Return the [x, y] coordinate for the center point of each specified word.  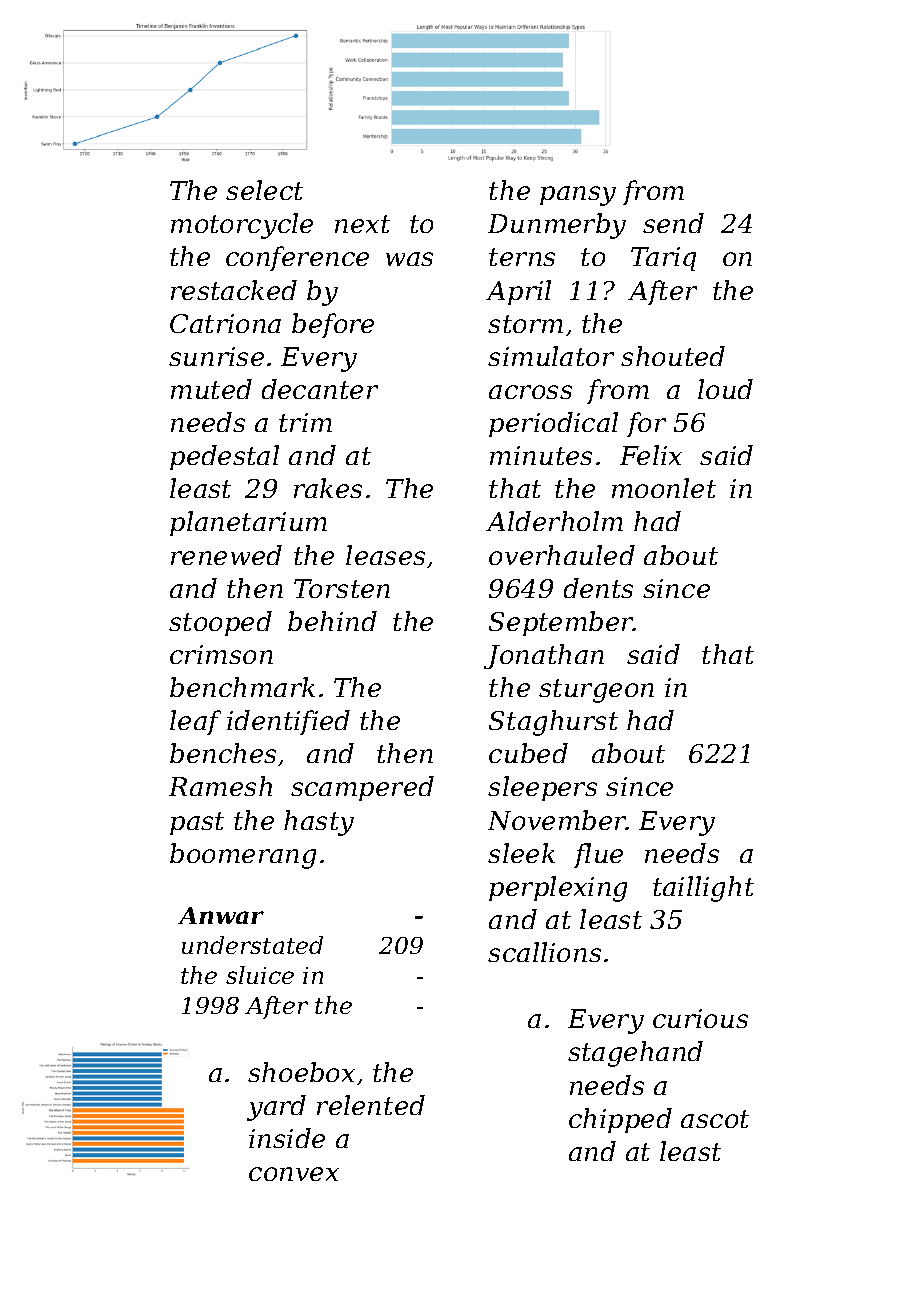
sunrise [216, 356]
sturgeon [596, 691]
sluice [260, 975]
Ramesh [220, 786]
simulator [551, 356]
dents [598, 588]
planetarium [248, 523]
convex [294, 1174]
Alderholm [554, 521]
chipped [620, 1120]
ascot [715, 1119]
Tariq [663, 259]
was [409, 259]
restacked [234, 290]
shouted [673, 356]
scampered [362, 788]
